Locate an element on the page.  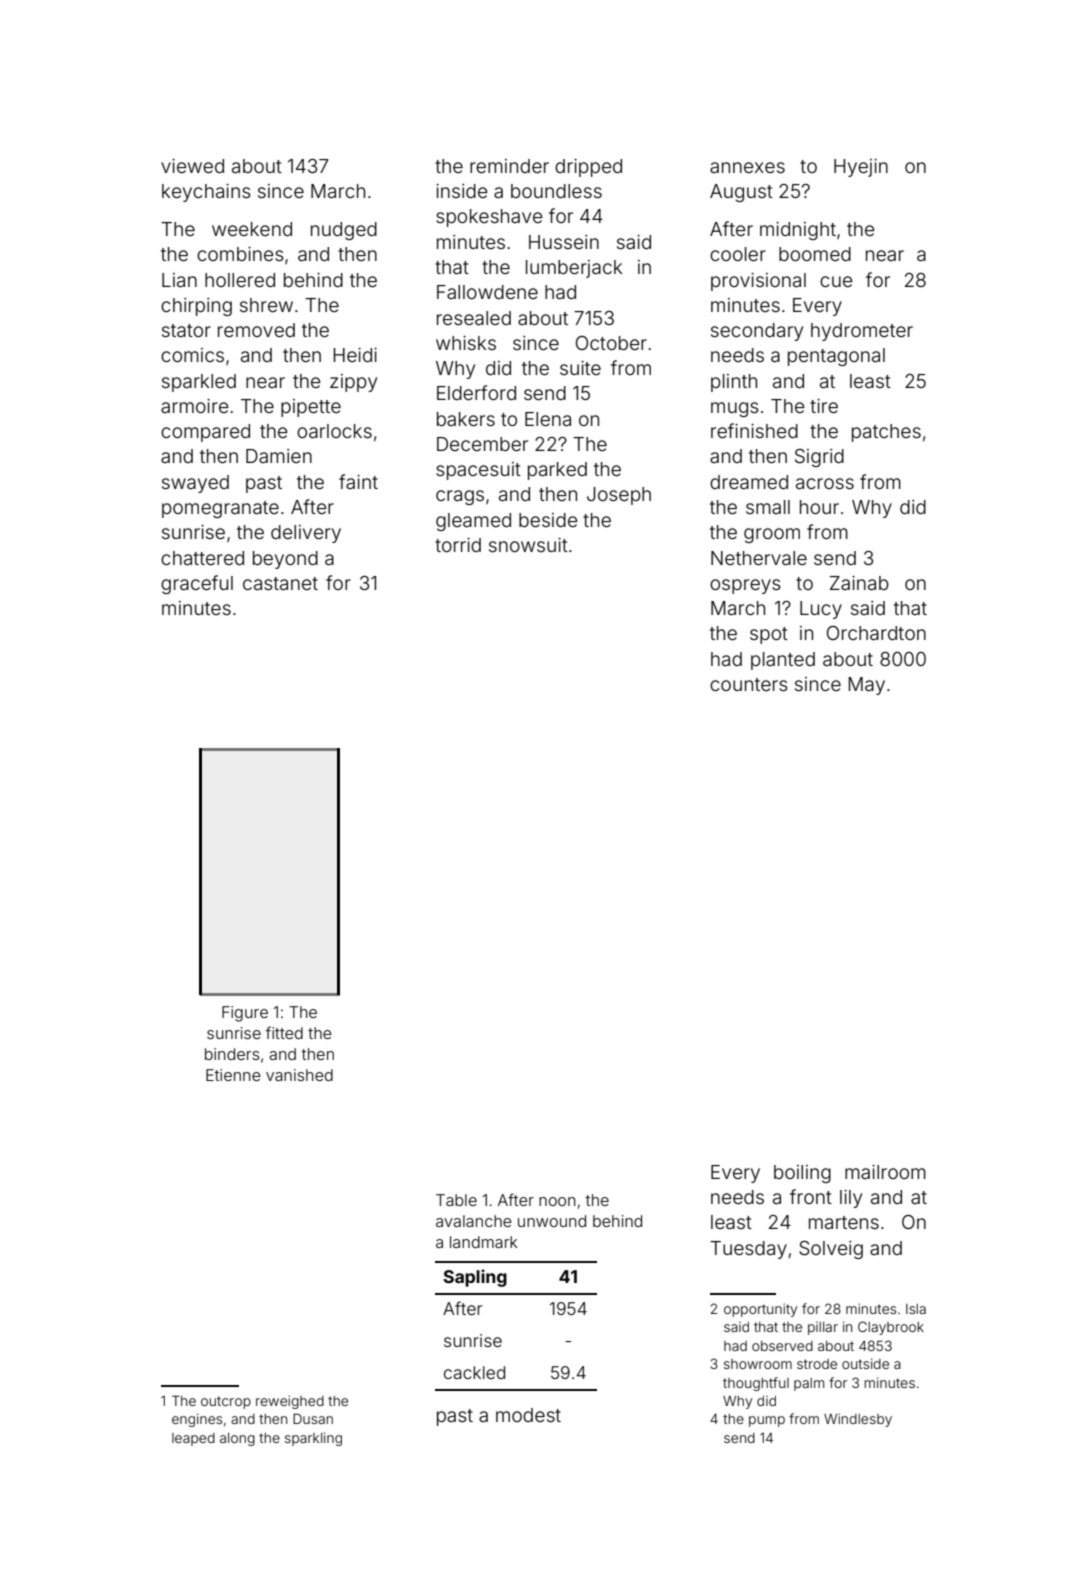
cue is located at coordinates (836, 281).
